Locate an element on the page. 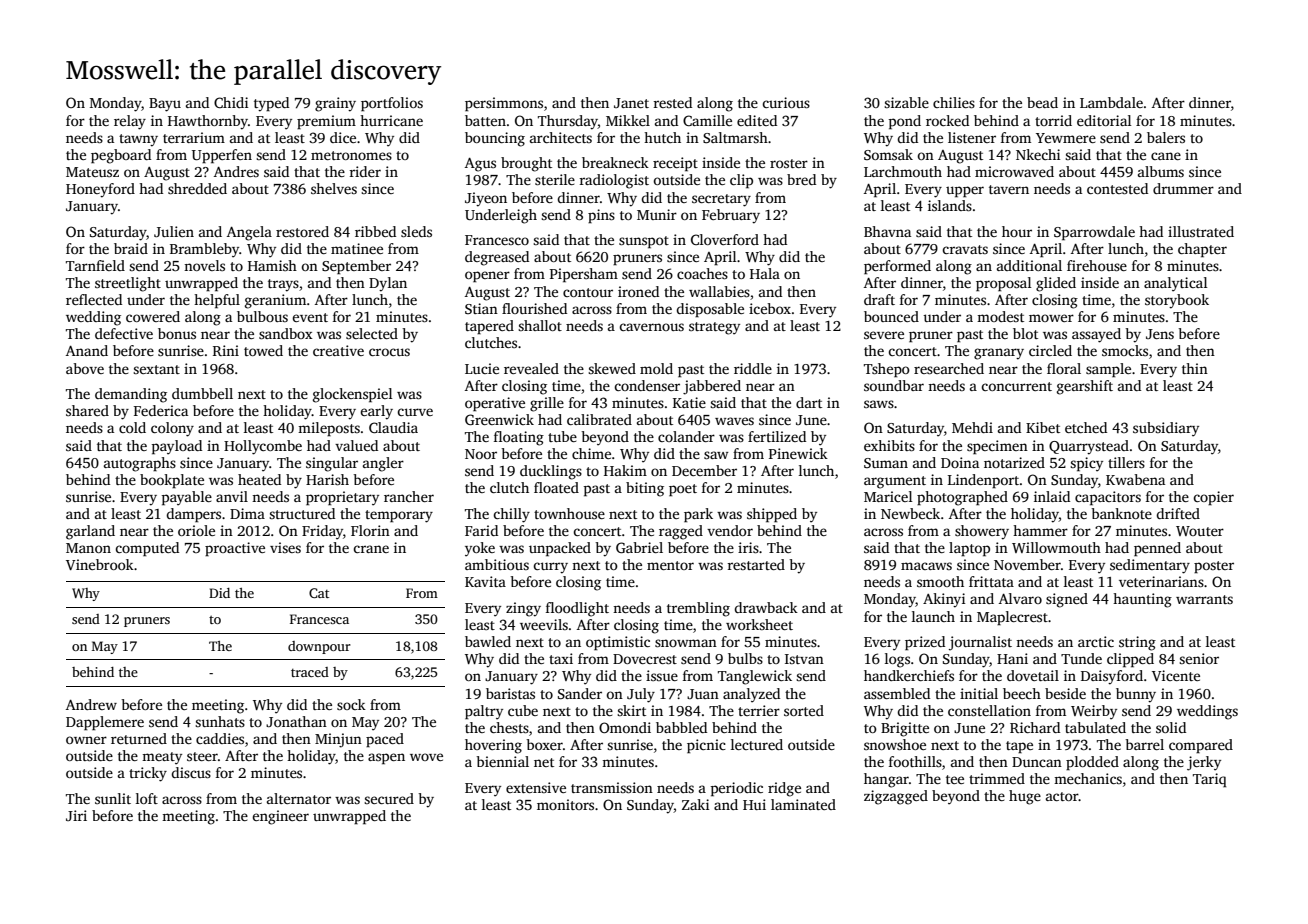  Cat is located at coordinates (319, 593).
